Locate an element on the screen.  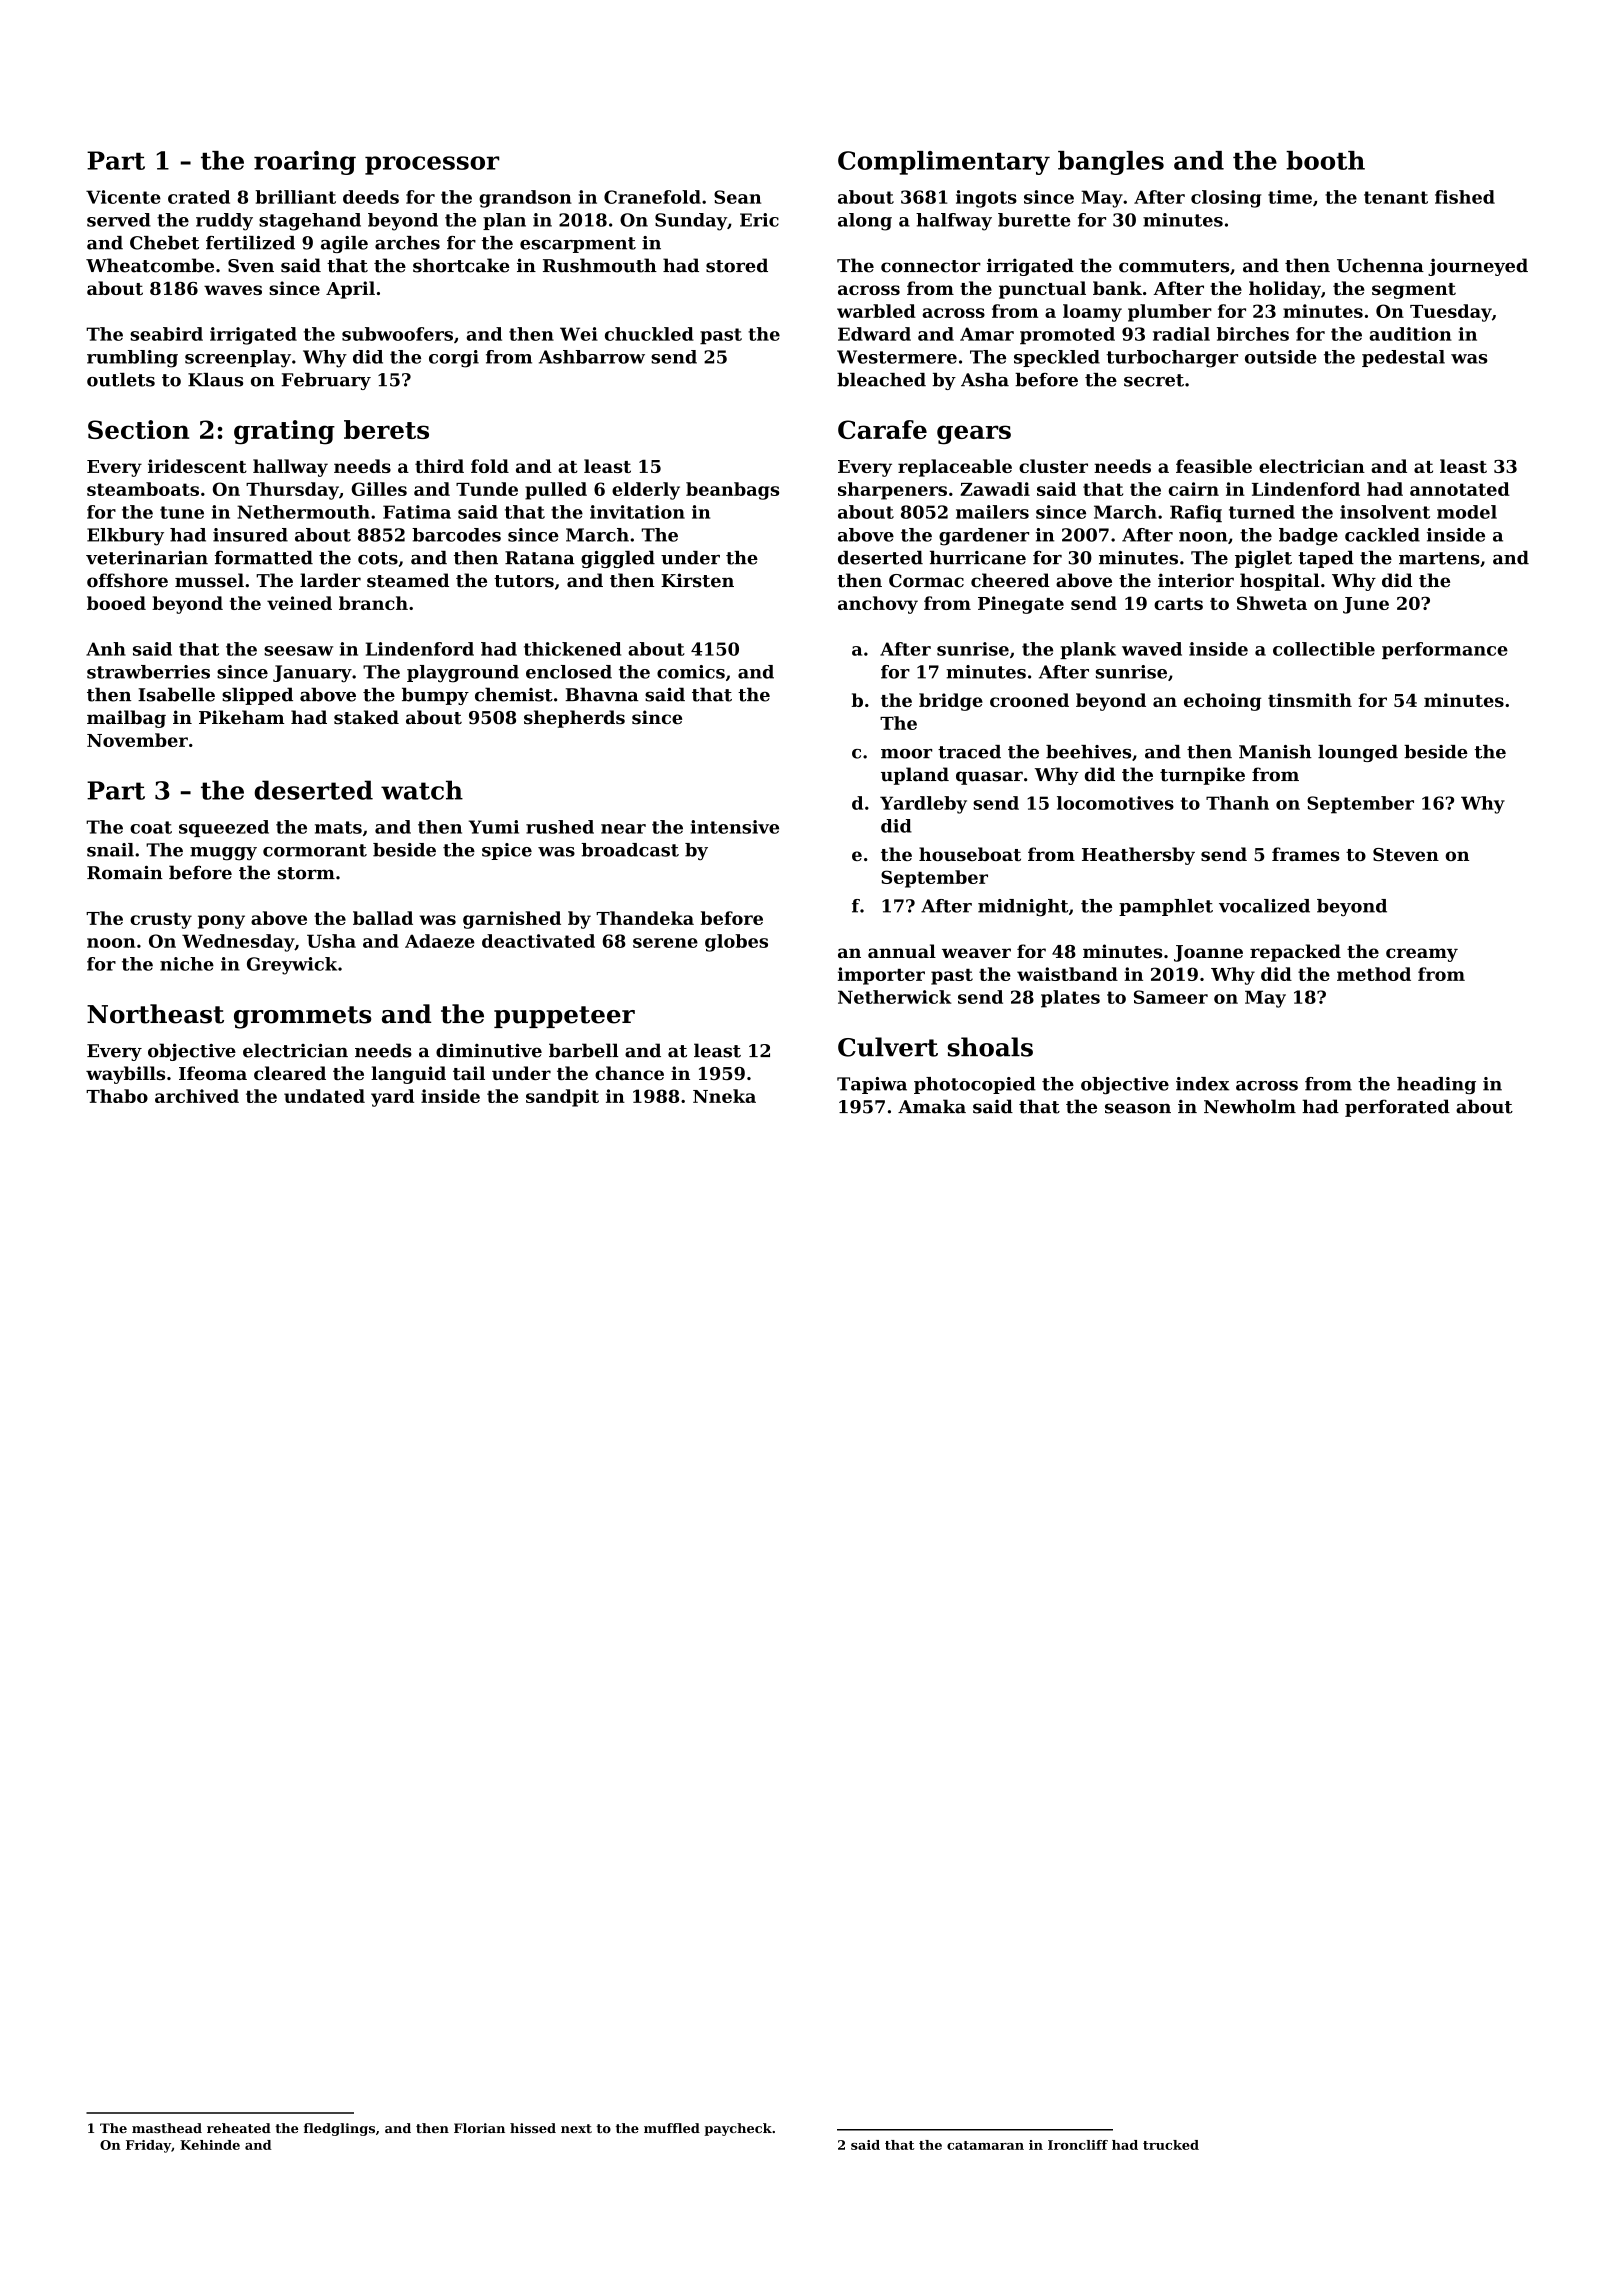
hurricane is located at coordinates (978, 558).
